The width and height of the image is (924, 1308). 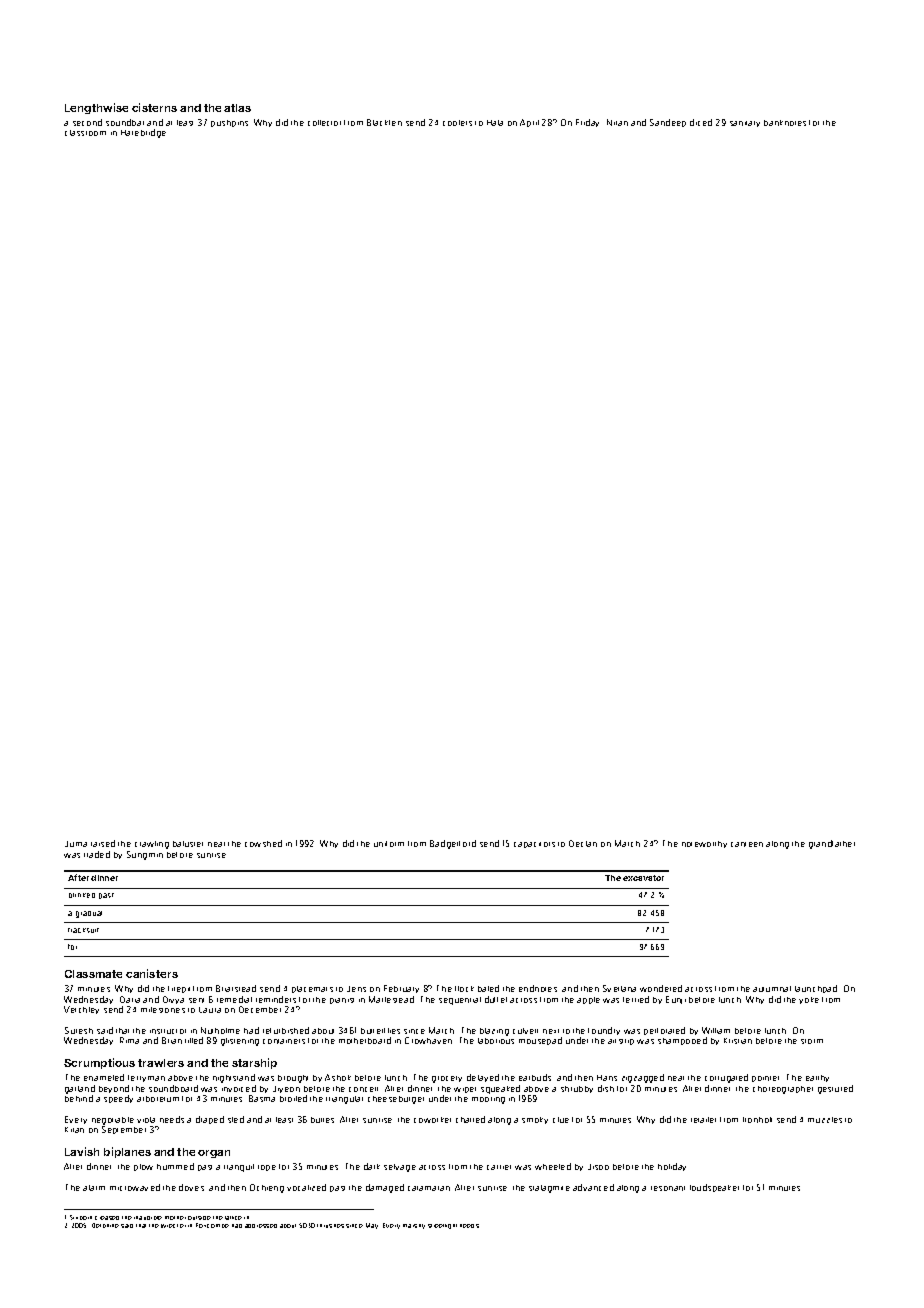 I want to click on grandfather, so click(x=832, y=844).
